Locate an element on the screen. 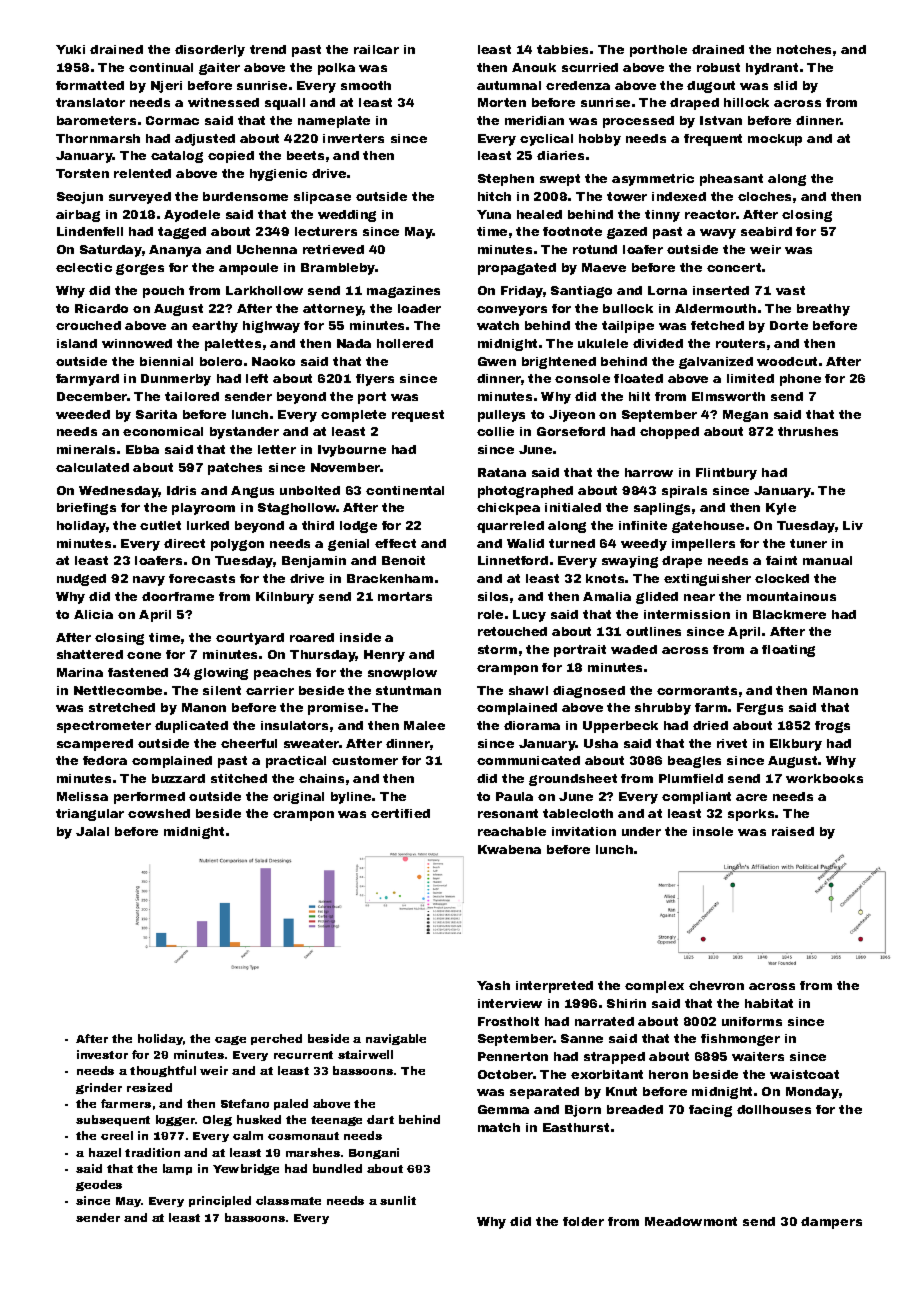  dampers is located at coordinates (831, 1223).
